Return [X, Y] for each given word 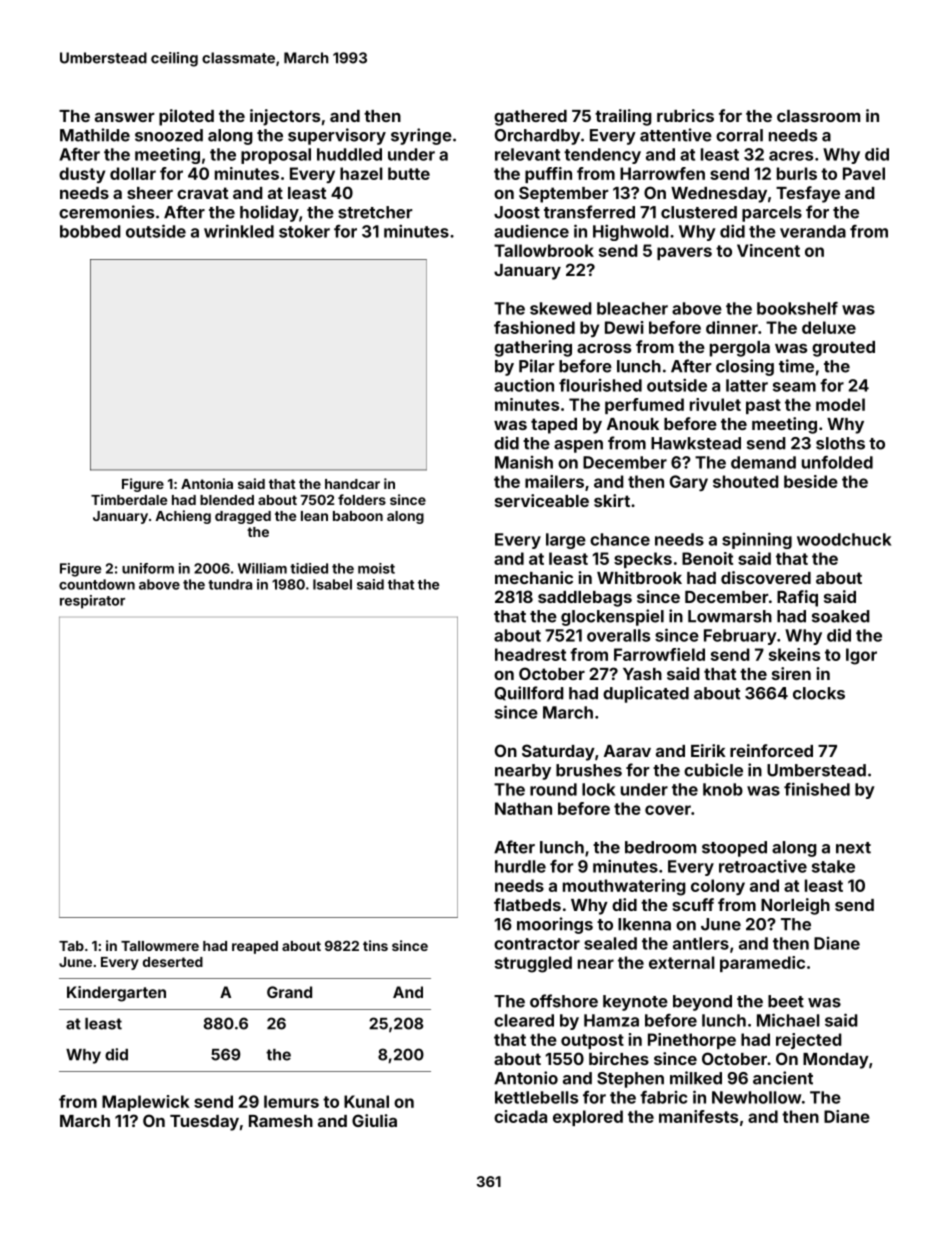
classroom [818, 116]
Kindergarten [116, 994]
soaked [841, 616]
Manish [524, 462]
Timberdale [129, 499]
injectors [285, 117]
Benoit [707, 558]
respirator [92, 602]
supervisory [337, 136]
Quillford [529, 693]
